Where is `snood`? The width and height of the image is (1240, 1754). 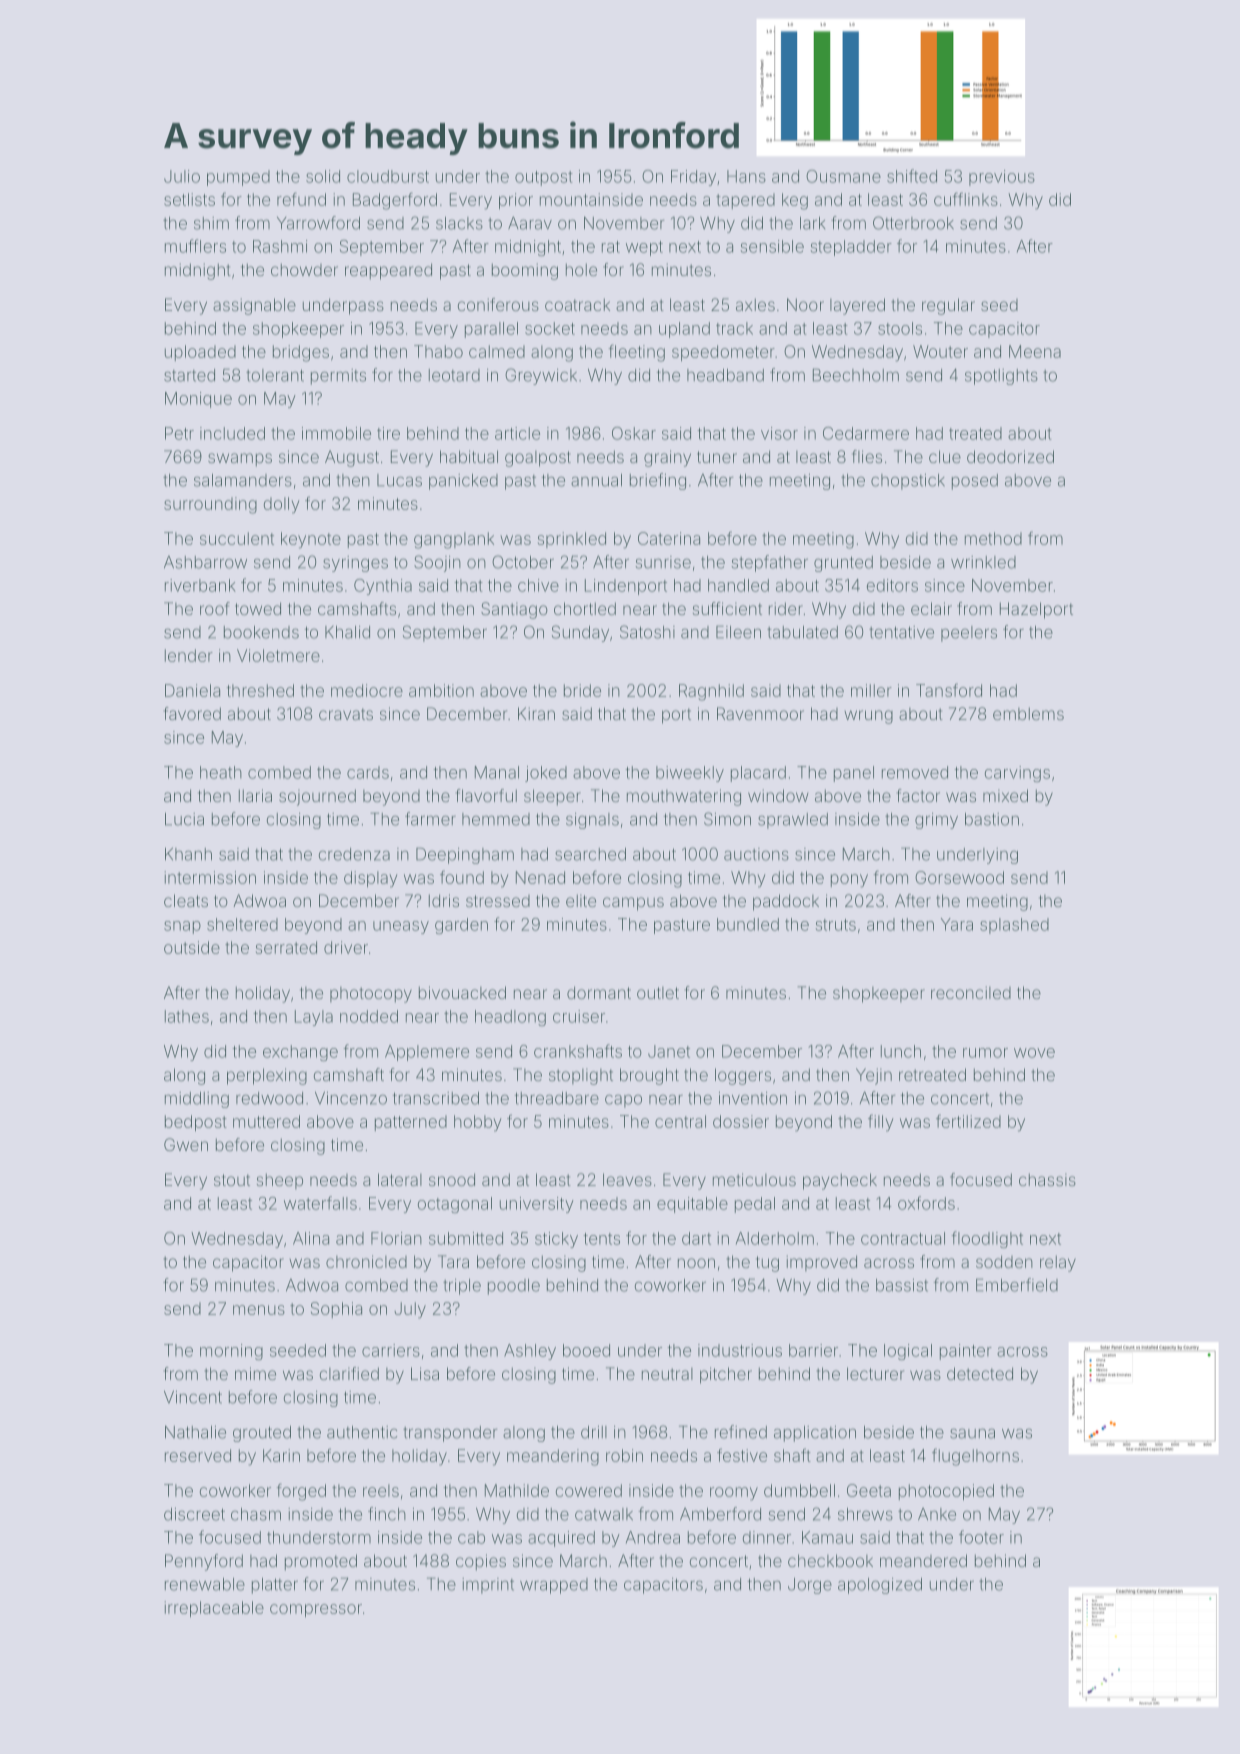
snood is located at coordinates (452, 1179).
